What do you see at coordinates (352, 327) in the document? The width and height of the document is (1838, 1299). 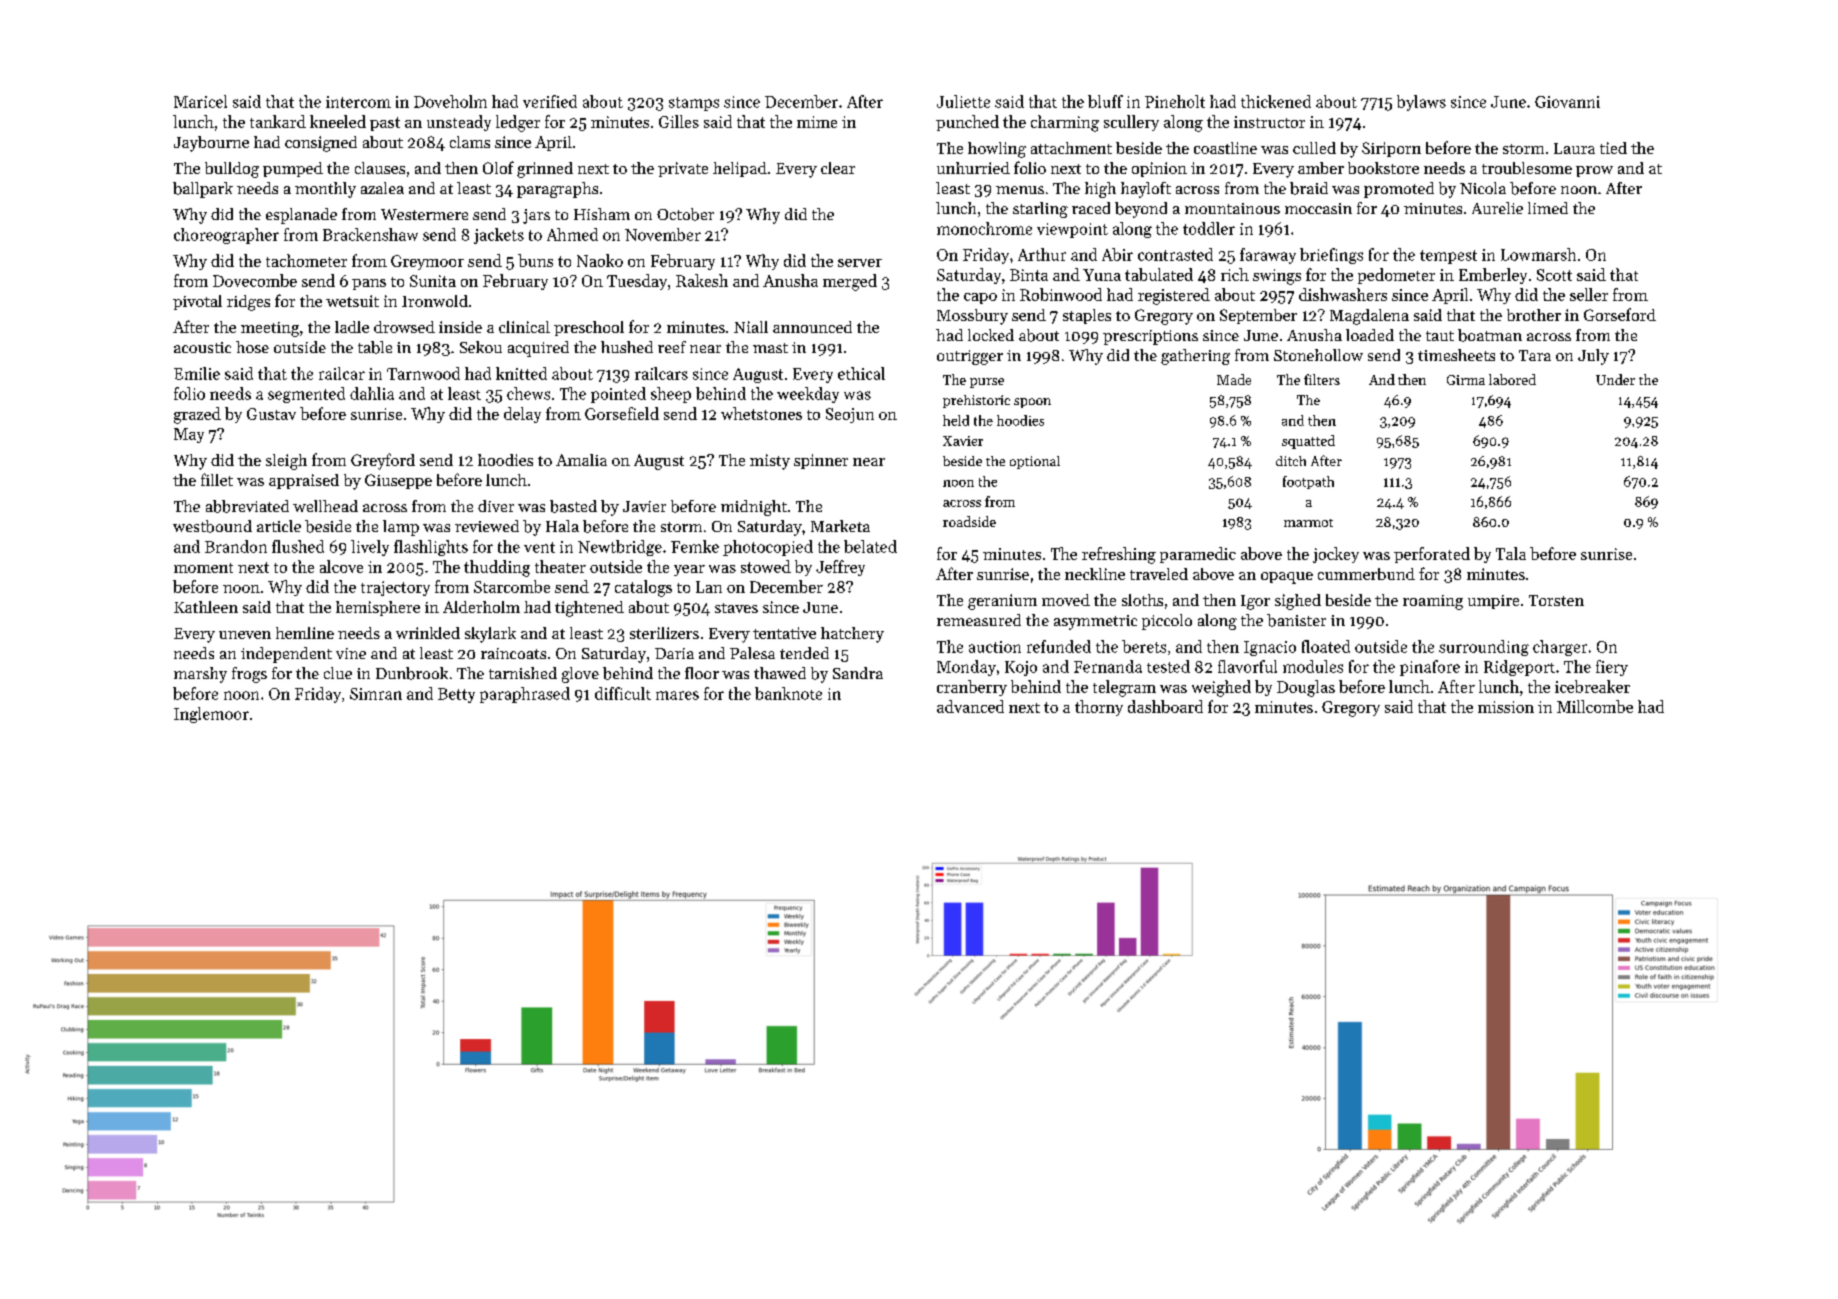 I see `ladle` at bounding box center [352, 327].
